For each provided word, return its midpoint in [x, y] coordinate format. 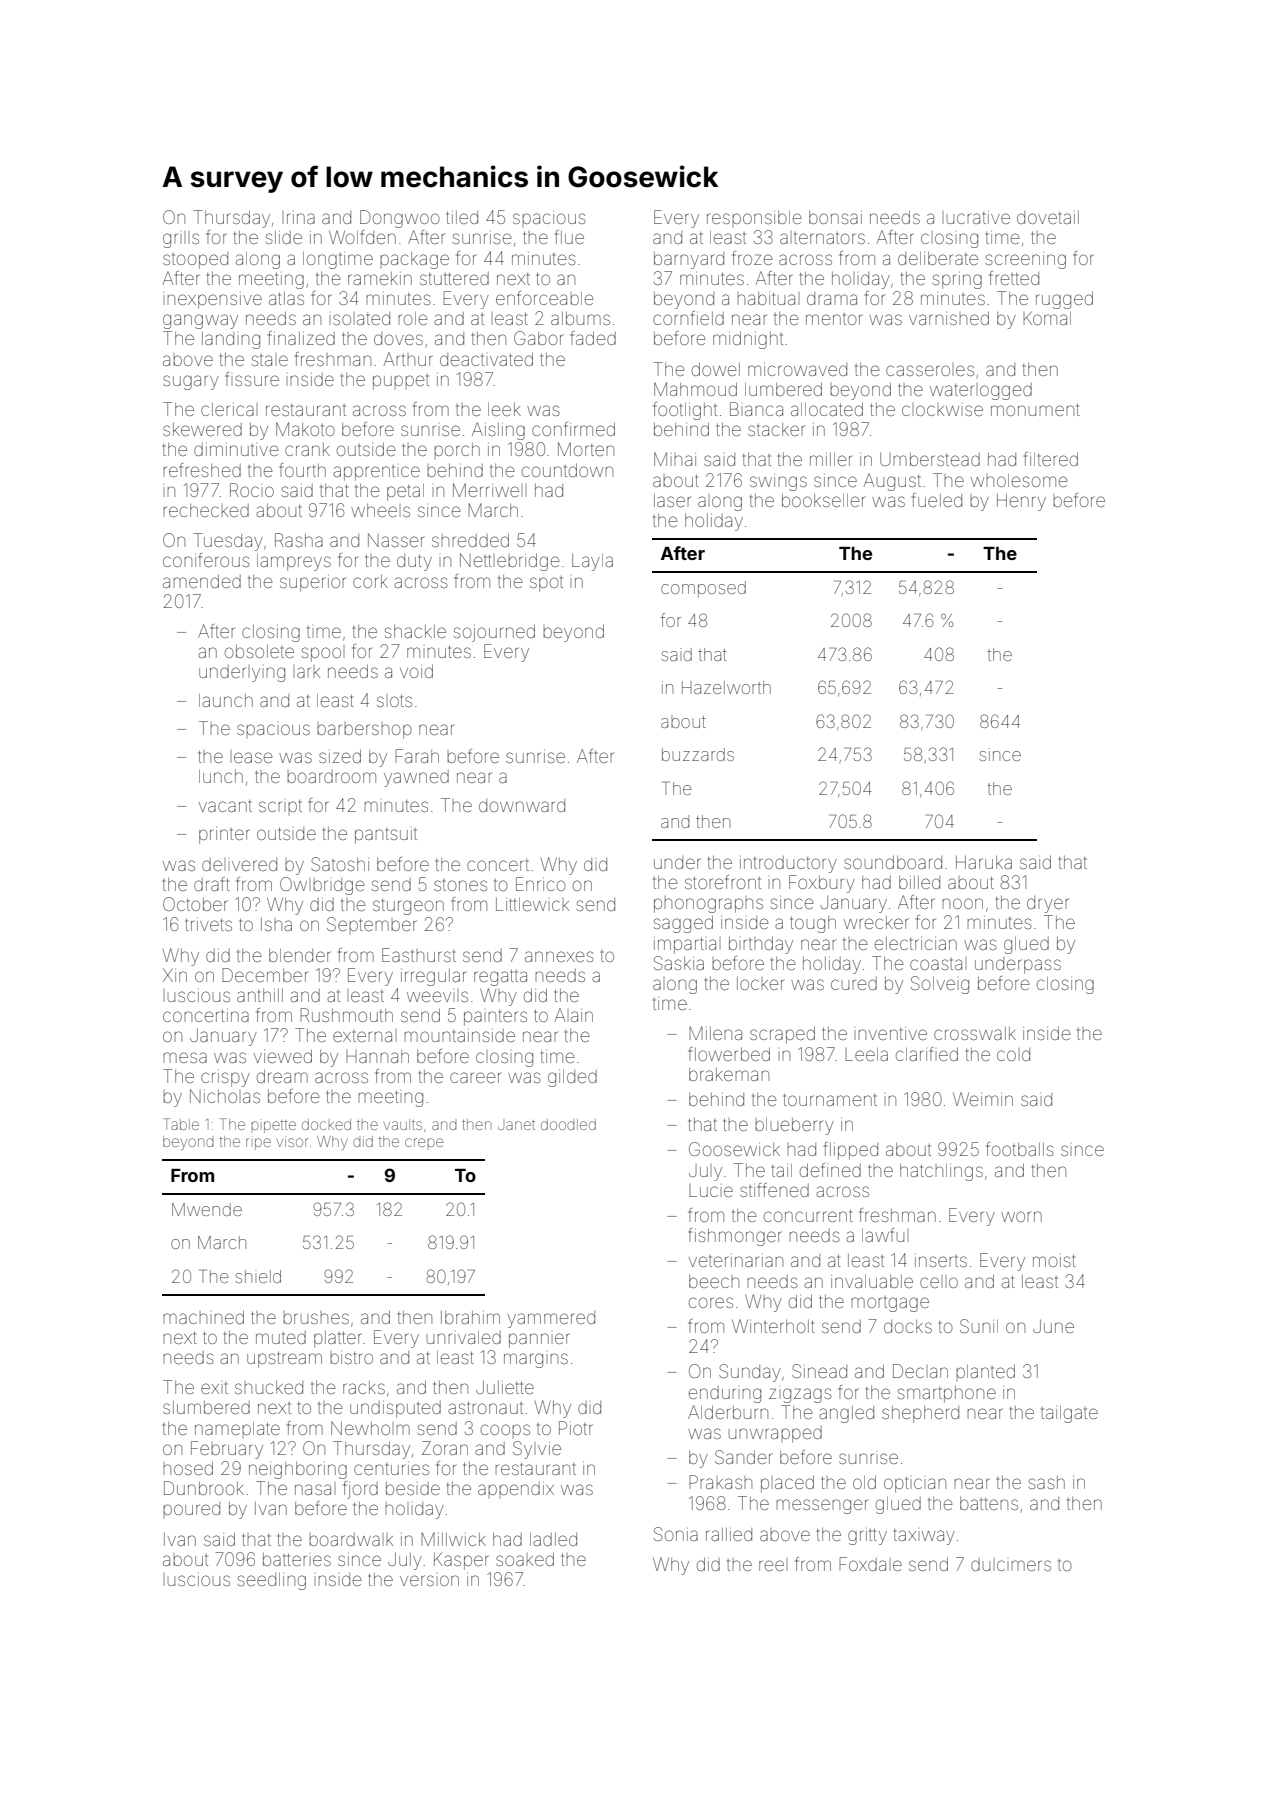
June [1053, 1326]
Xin [175, 975]
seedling [272, 1581]
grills [181, 240]
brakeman [729, 1074]
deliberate [938, 258]
